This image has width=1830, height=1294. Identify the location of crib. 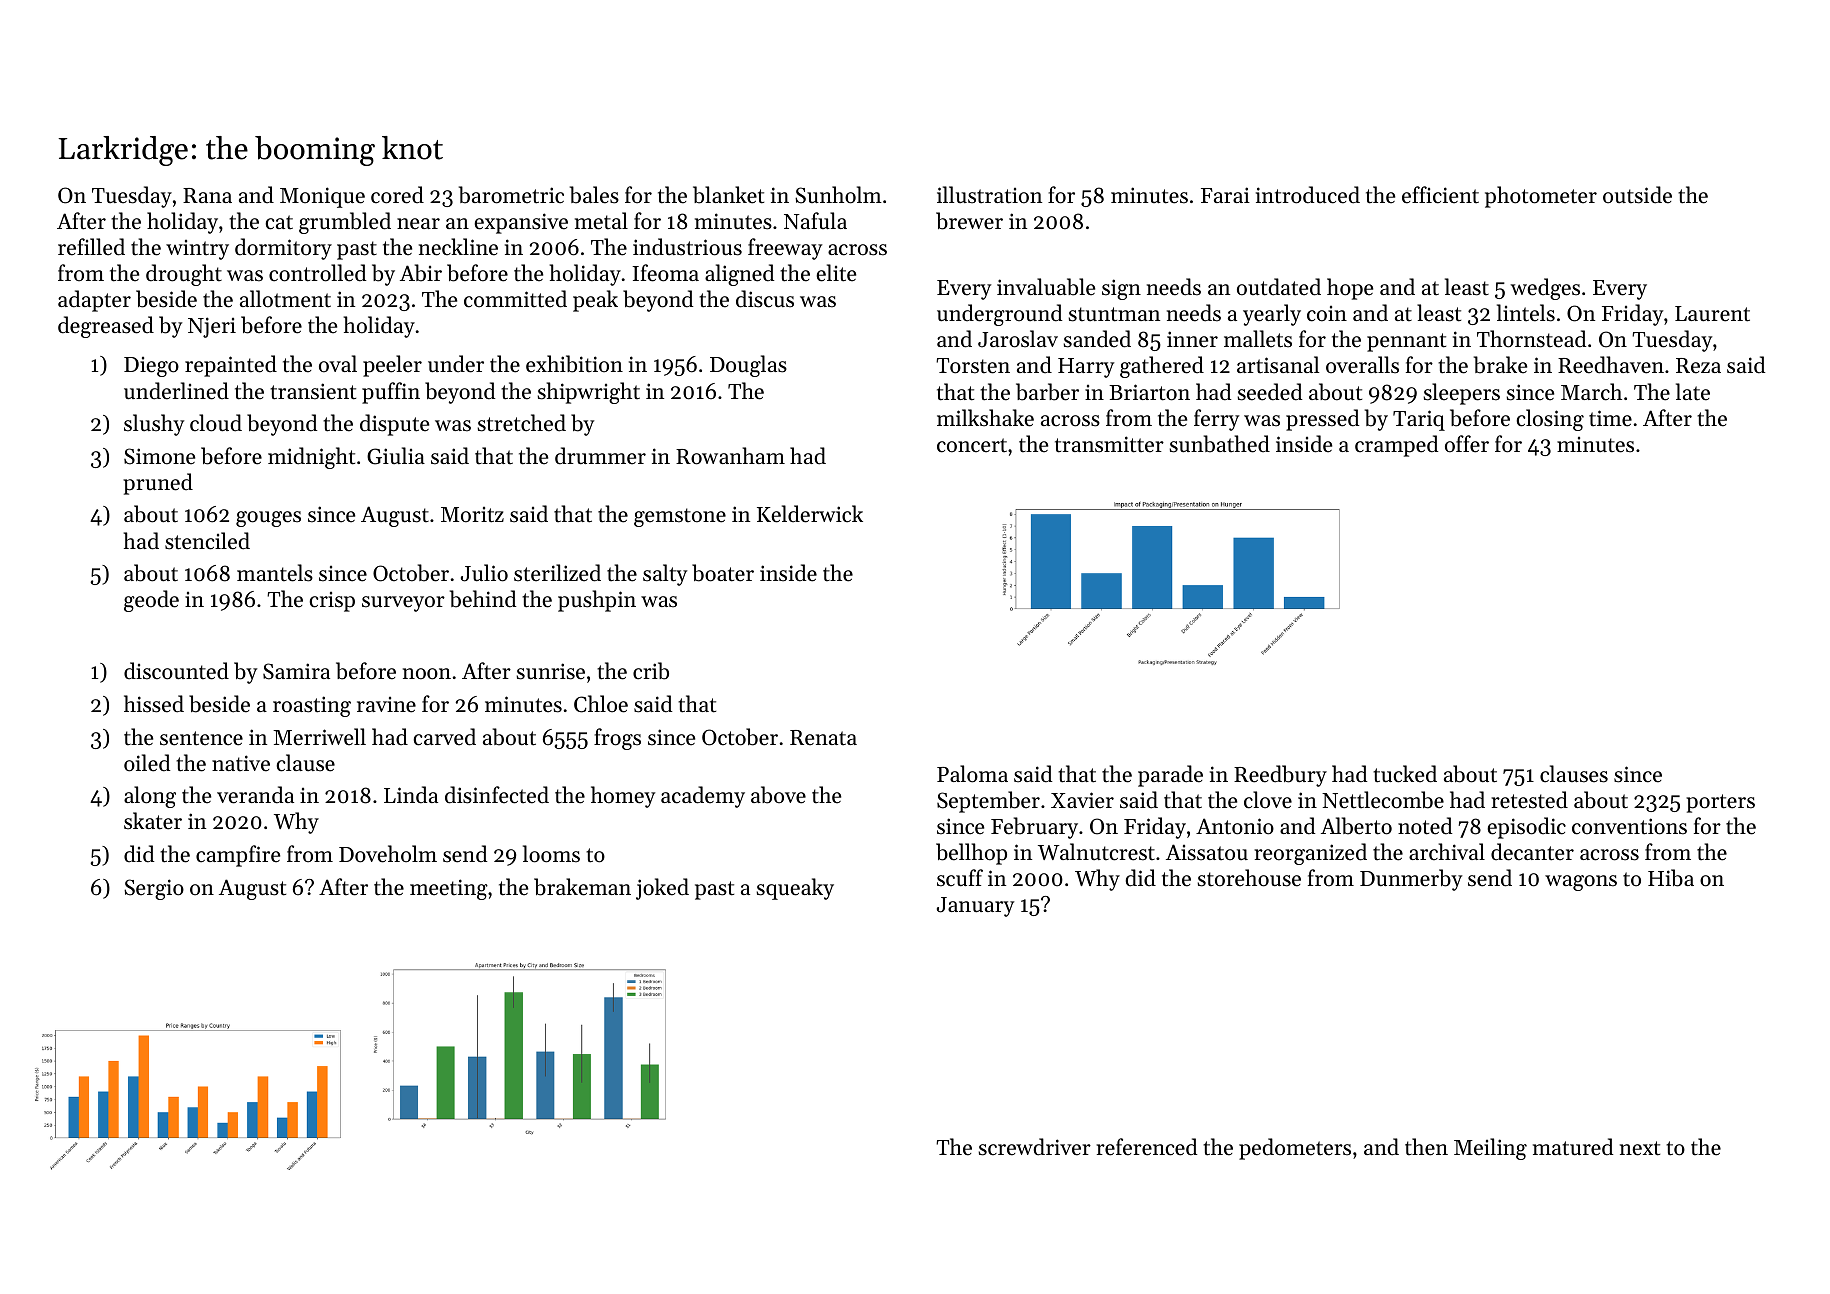
(651, 671).
